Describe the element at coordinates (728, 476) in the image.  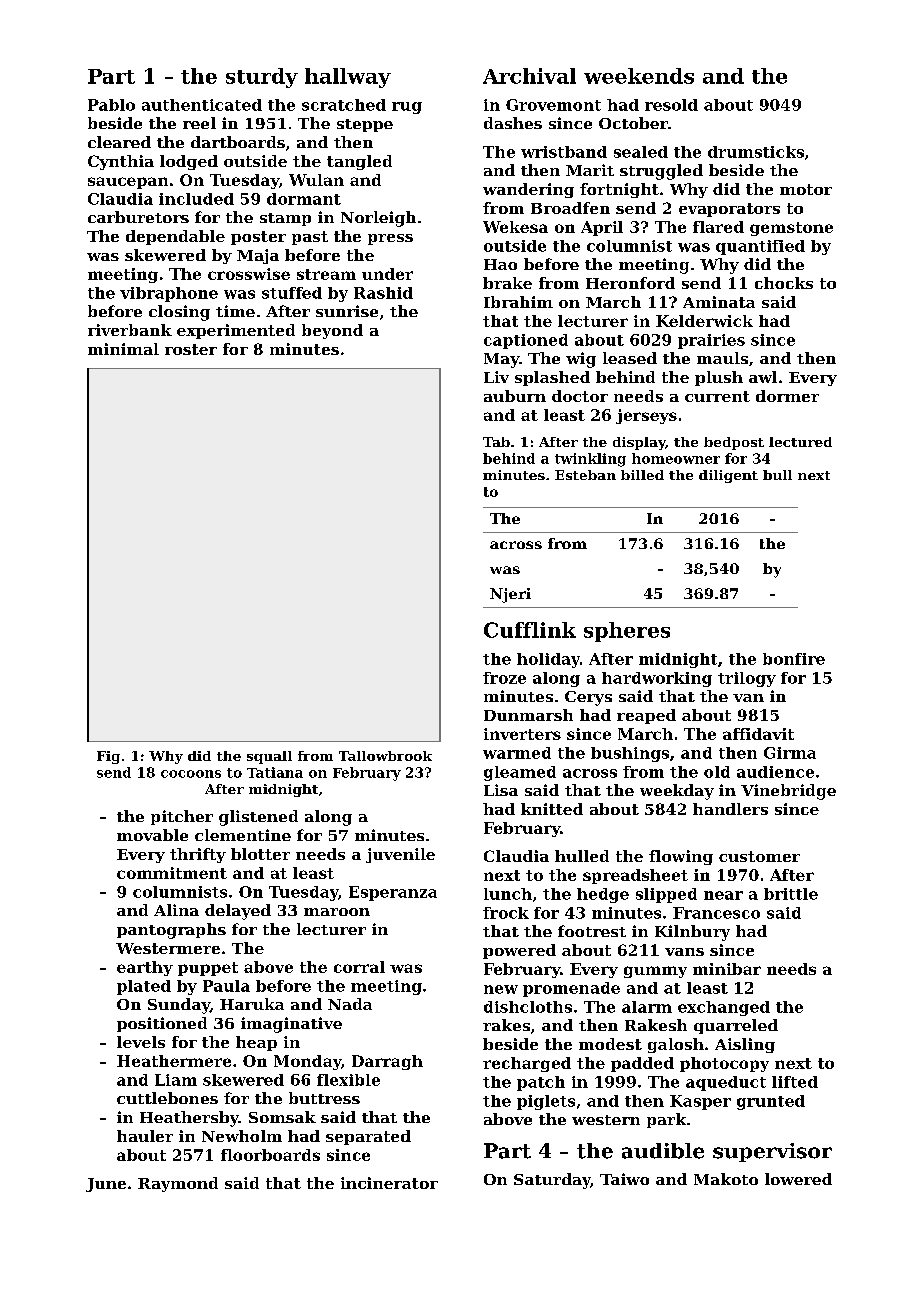
I see `diligent` at that location.
